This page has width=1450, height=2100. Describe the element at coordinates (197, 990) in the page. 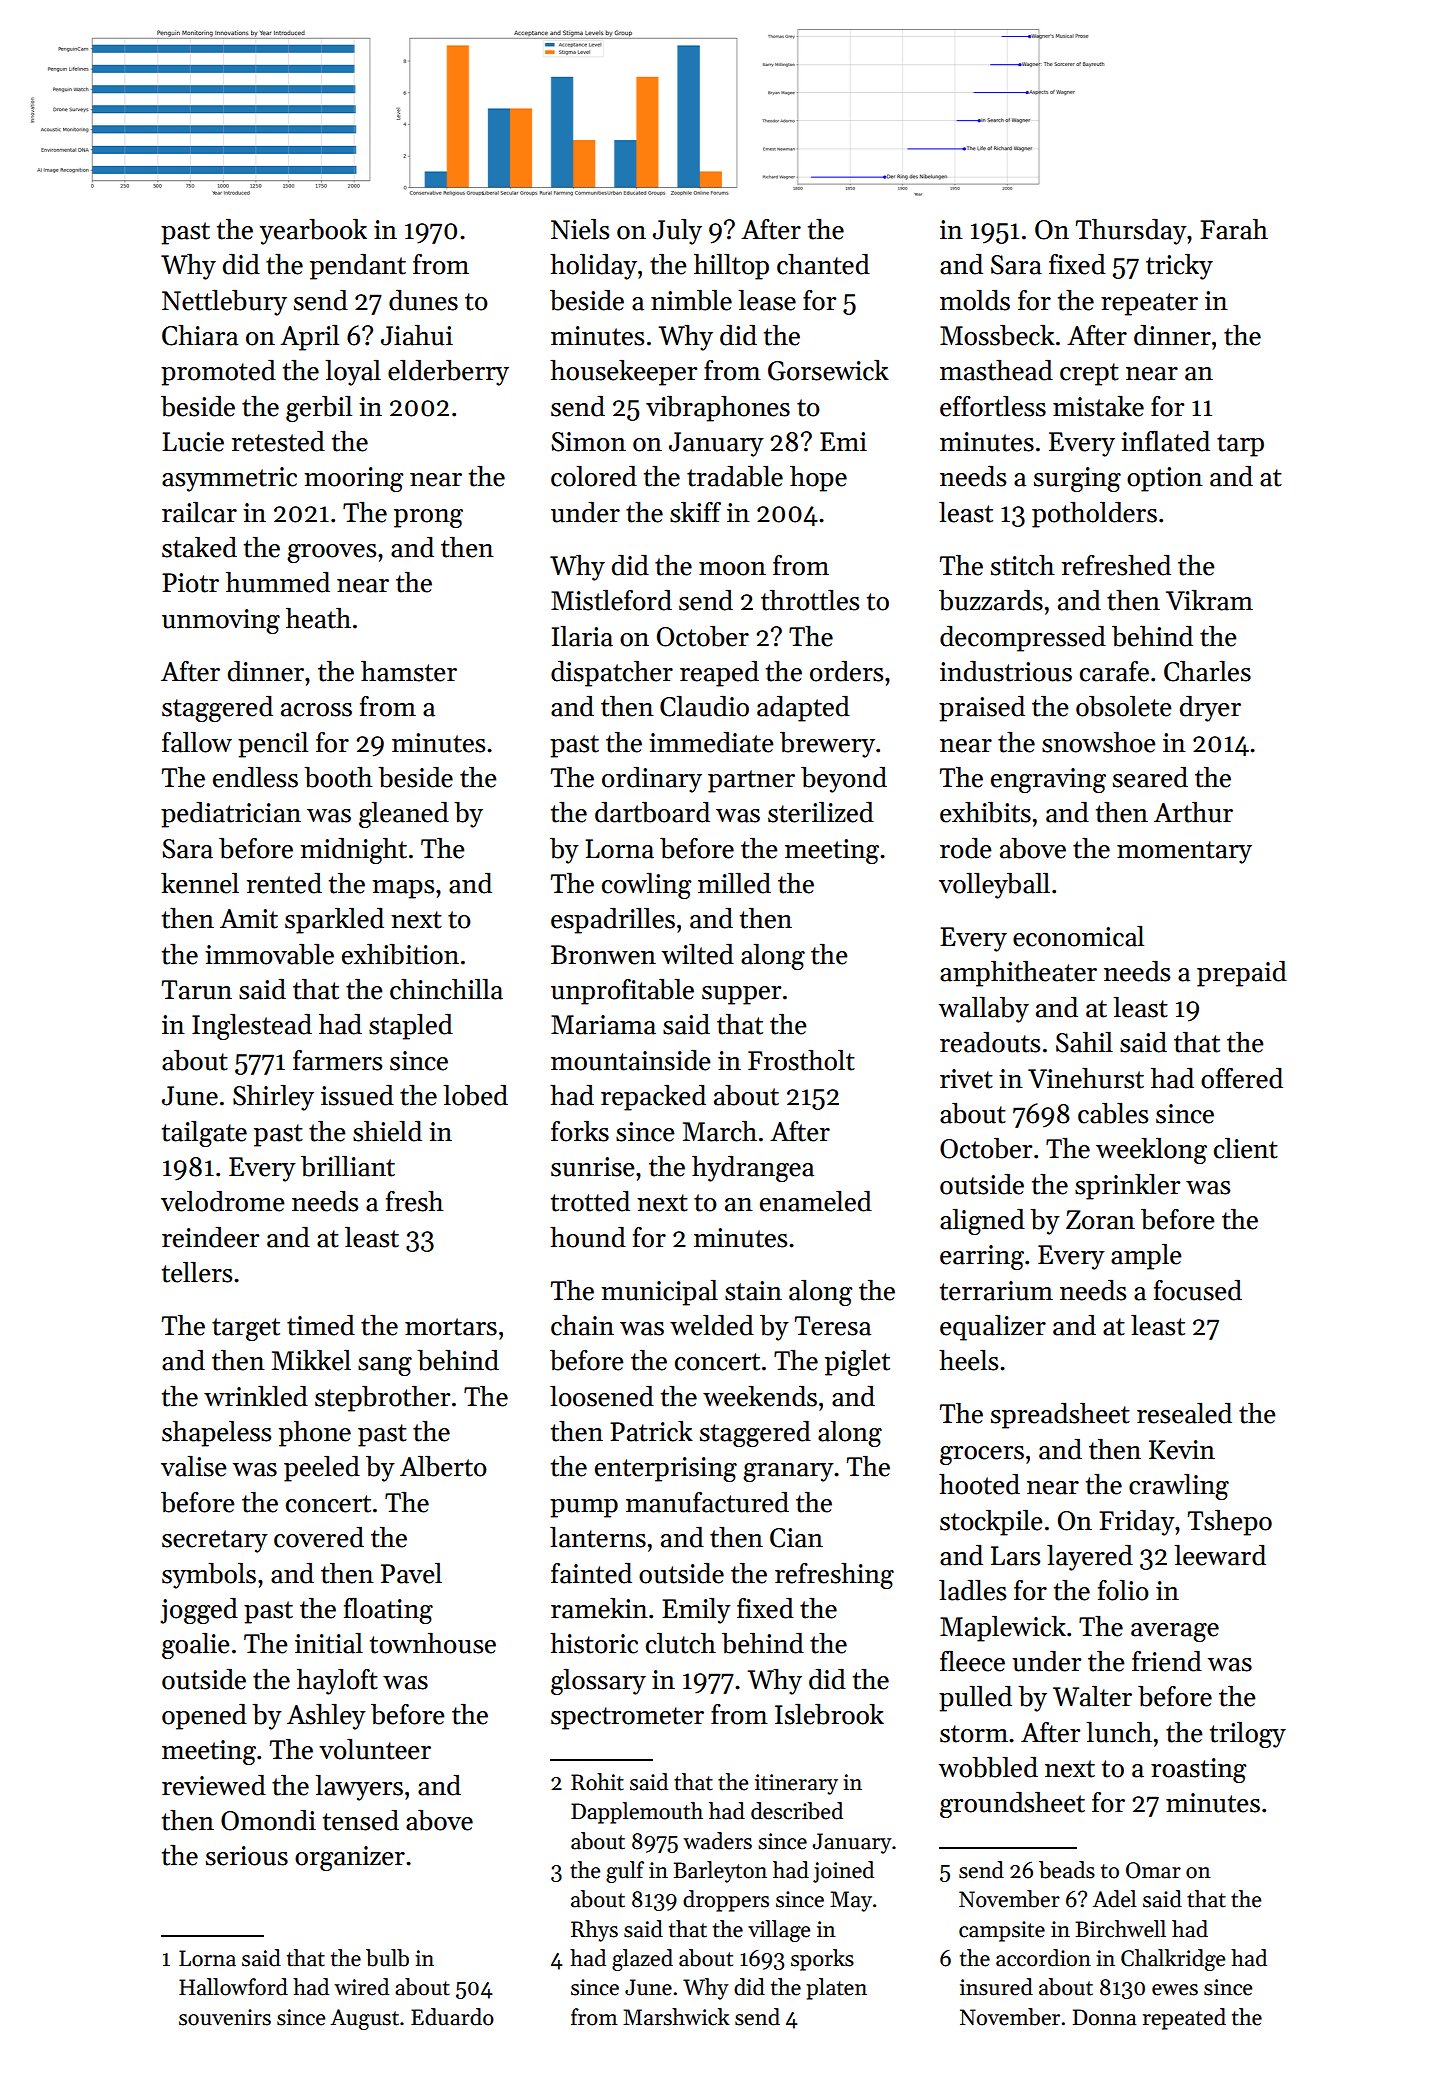

I see `Tarun` at that location.
